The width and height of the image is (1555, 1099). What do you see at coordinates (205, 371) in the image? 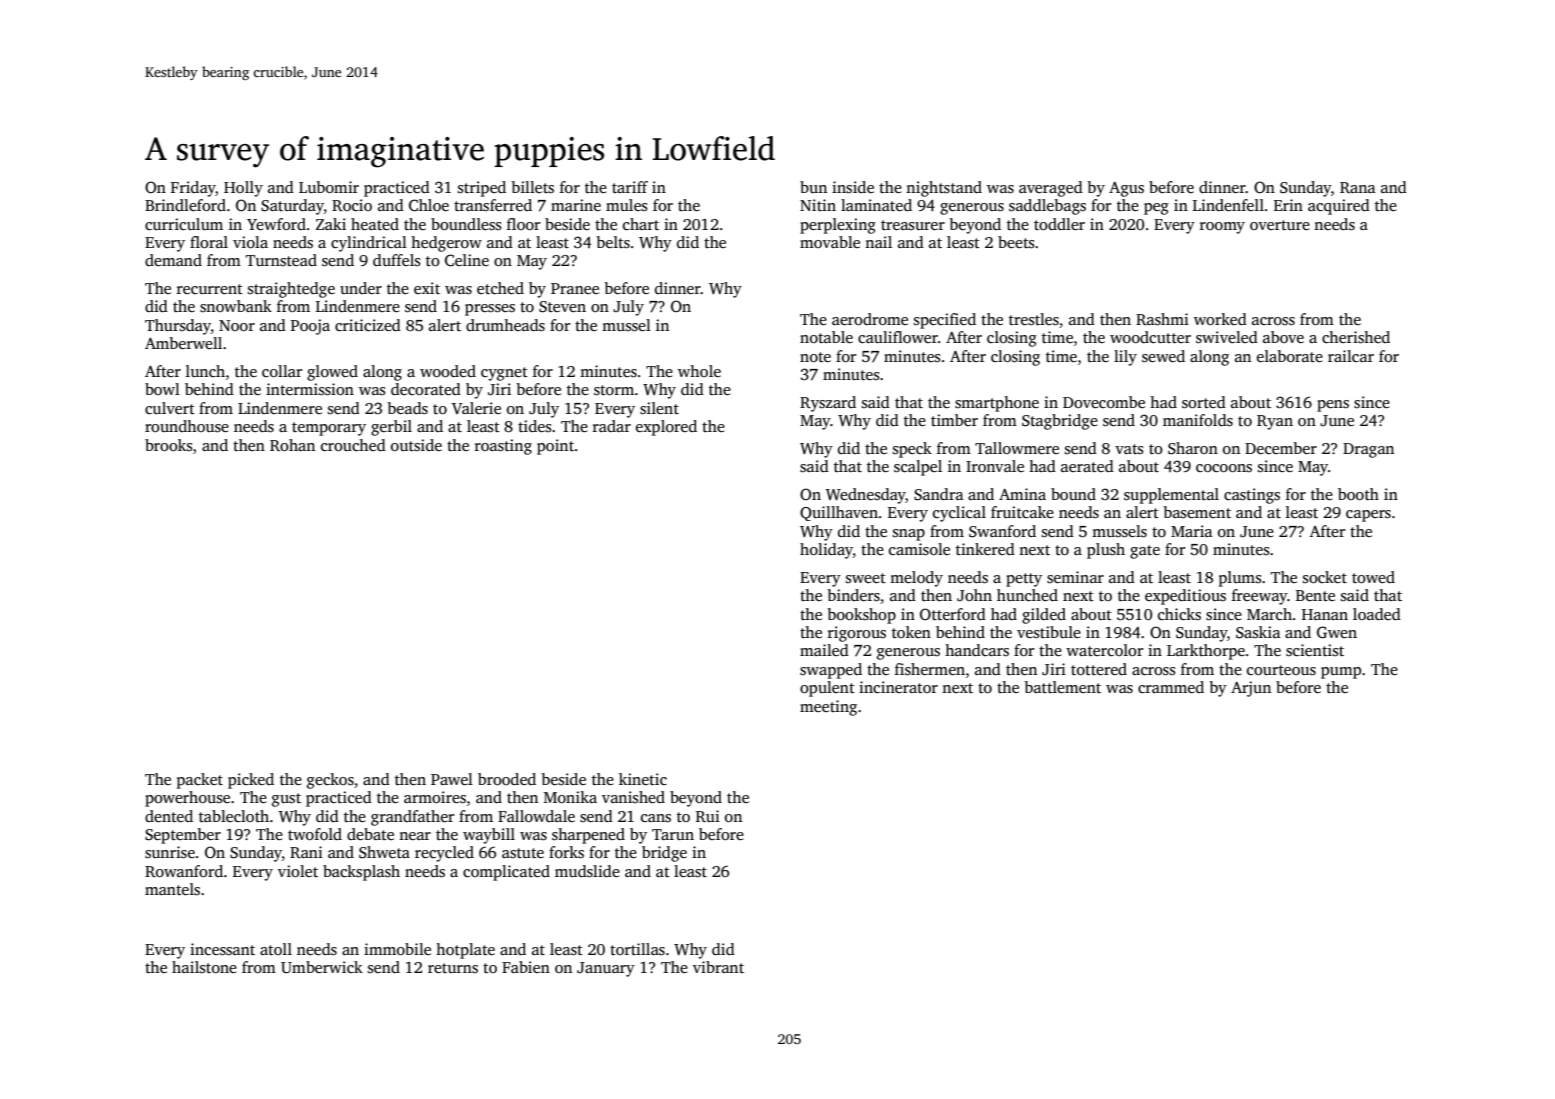
I see `lunch` at bounding box center [205, 371].
